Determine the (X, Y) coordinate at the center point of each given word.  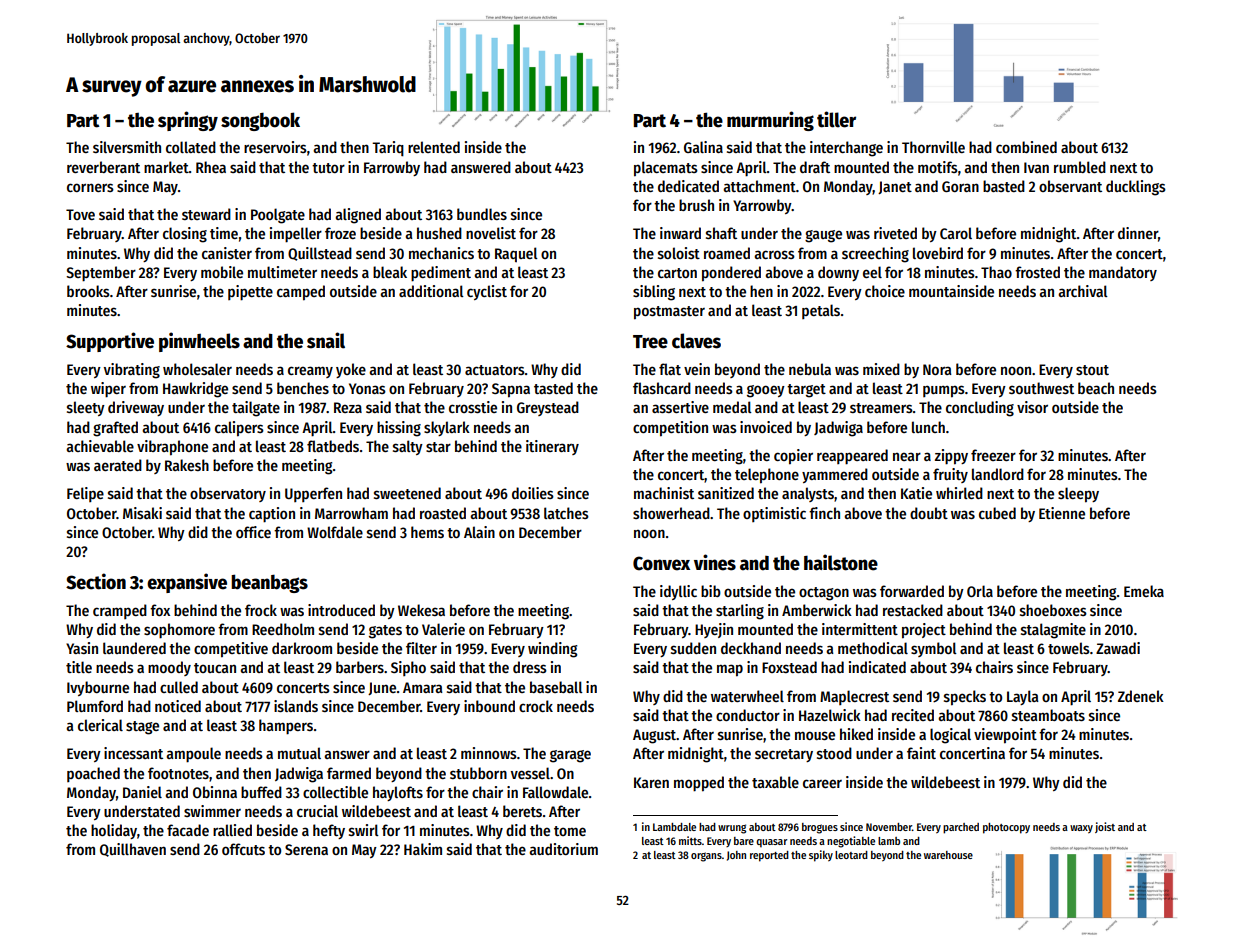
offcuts (243, 849)
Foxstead (789, 667)
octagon (824, 594)
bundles (482, 214)
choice (885, 291)
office (253, 532)
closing (185, 235)
